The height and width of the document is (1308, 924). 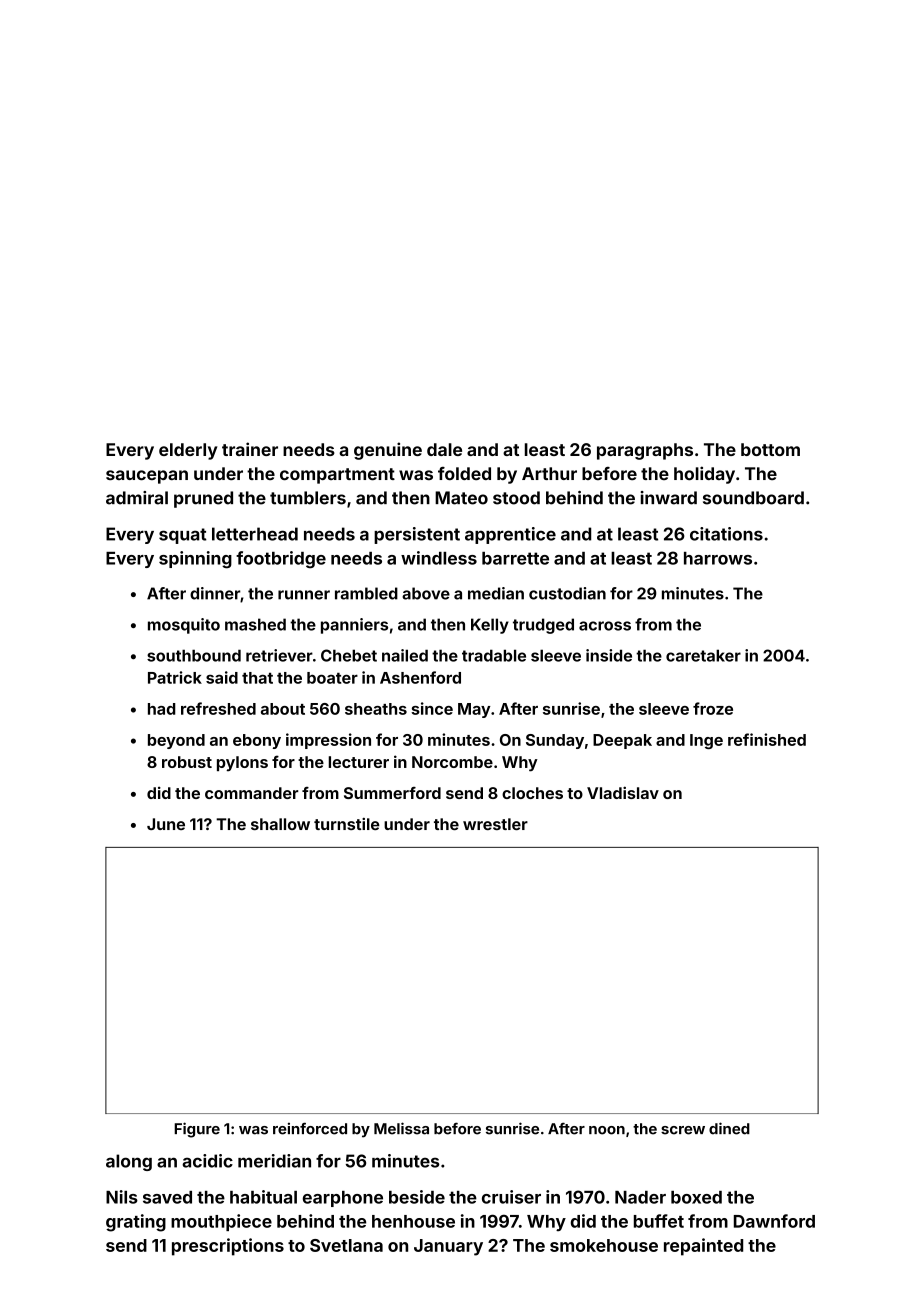 I want to click on squat, so click(x=183, y=536).
